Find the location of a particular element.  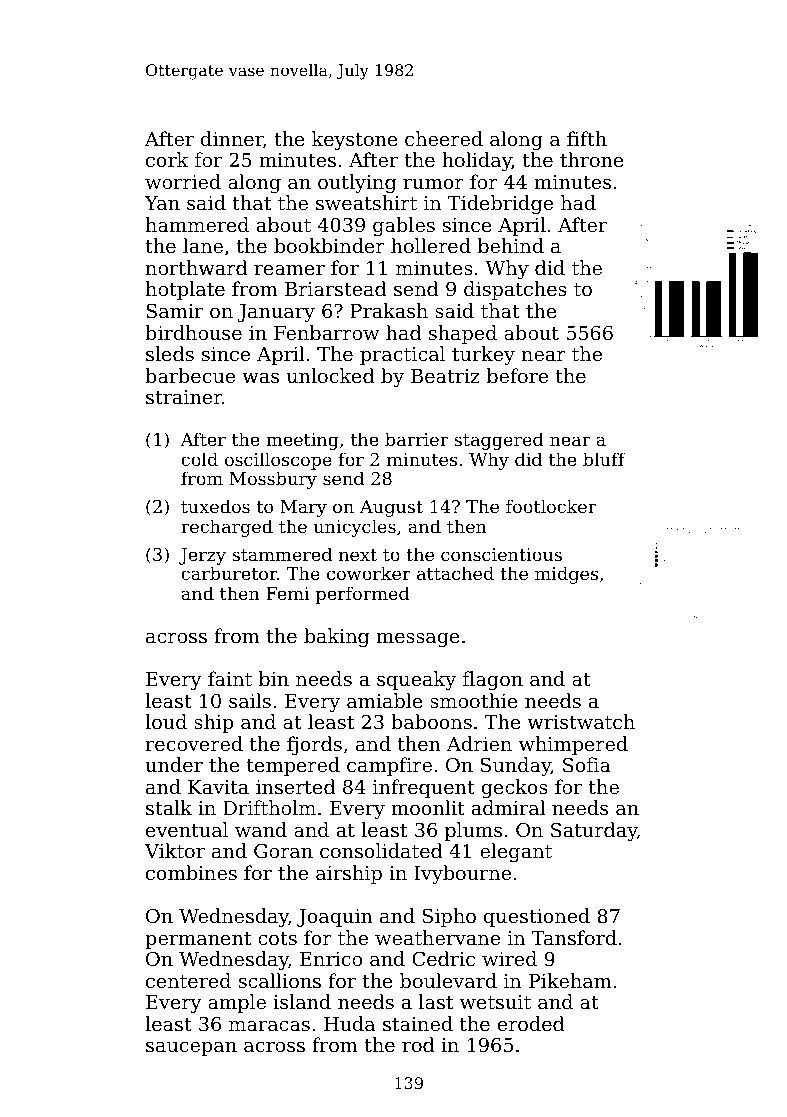

worried is located at coordinates (183, 181).
